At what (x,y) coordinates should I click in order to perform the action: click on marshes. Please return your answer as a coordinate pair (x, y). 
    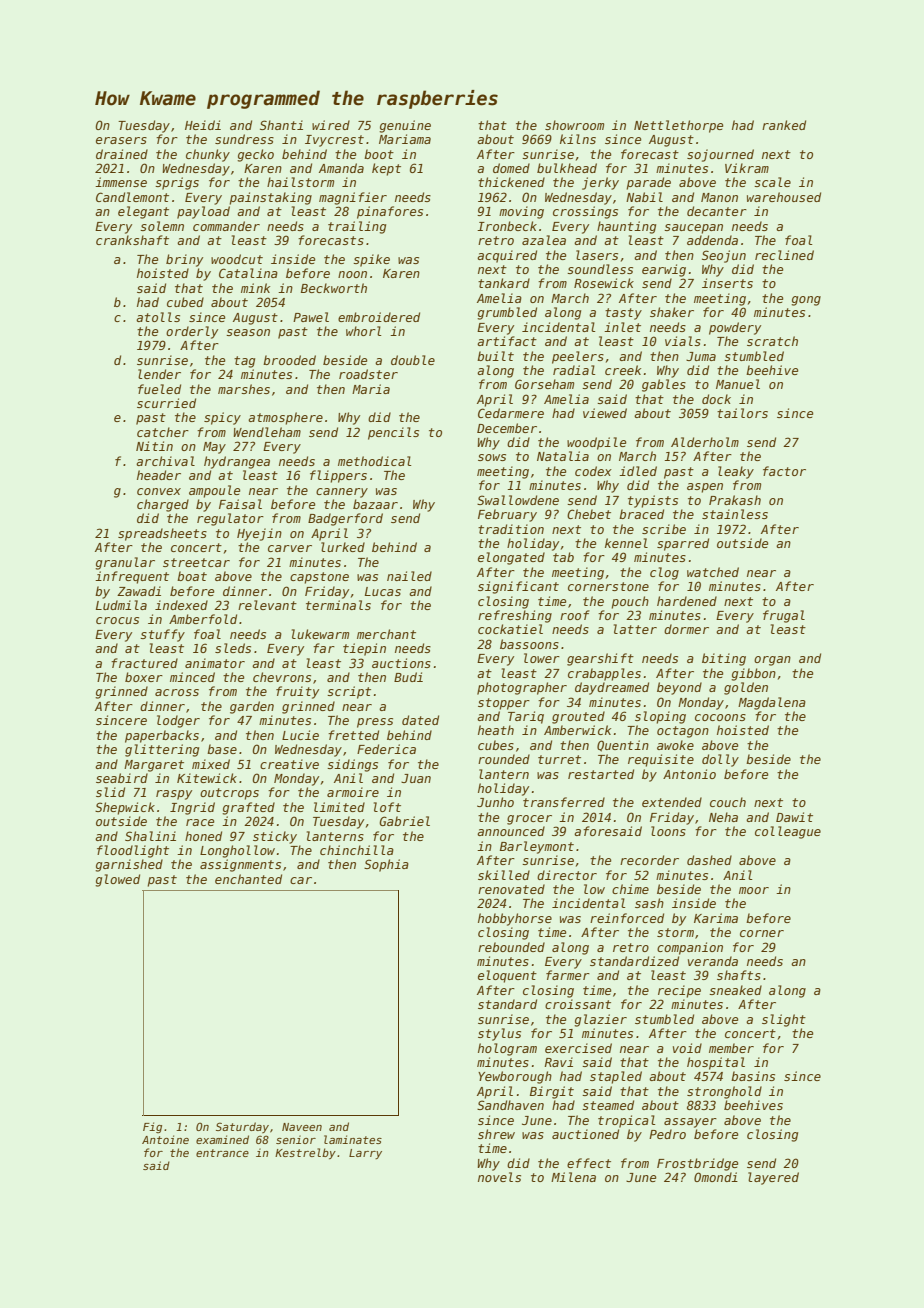
    Looking at the image, I should click on (244, 389).
